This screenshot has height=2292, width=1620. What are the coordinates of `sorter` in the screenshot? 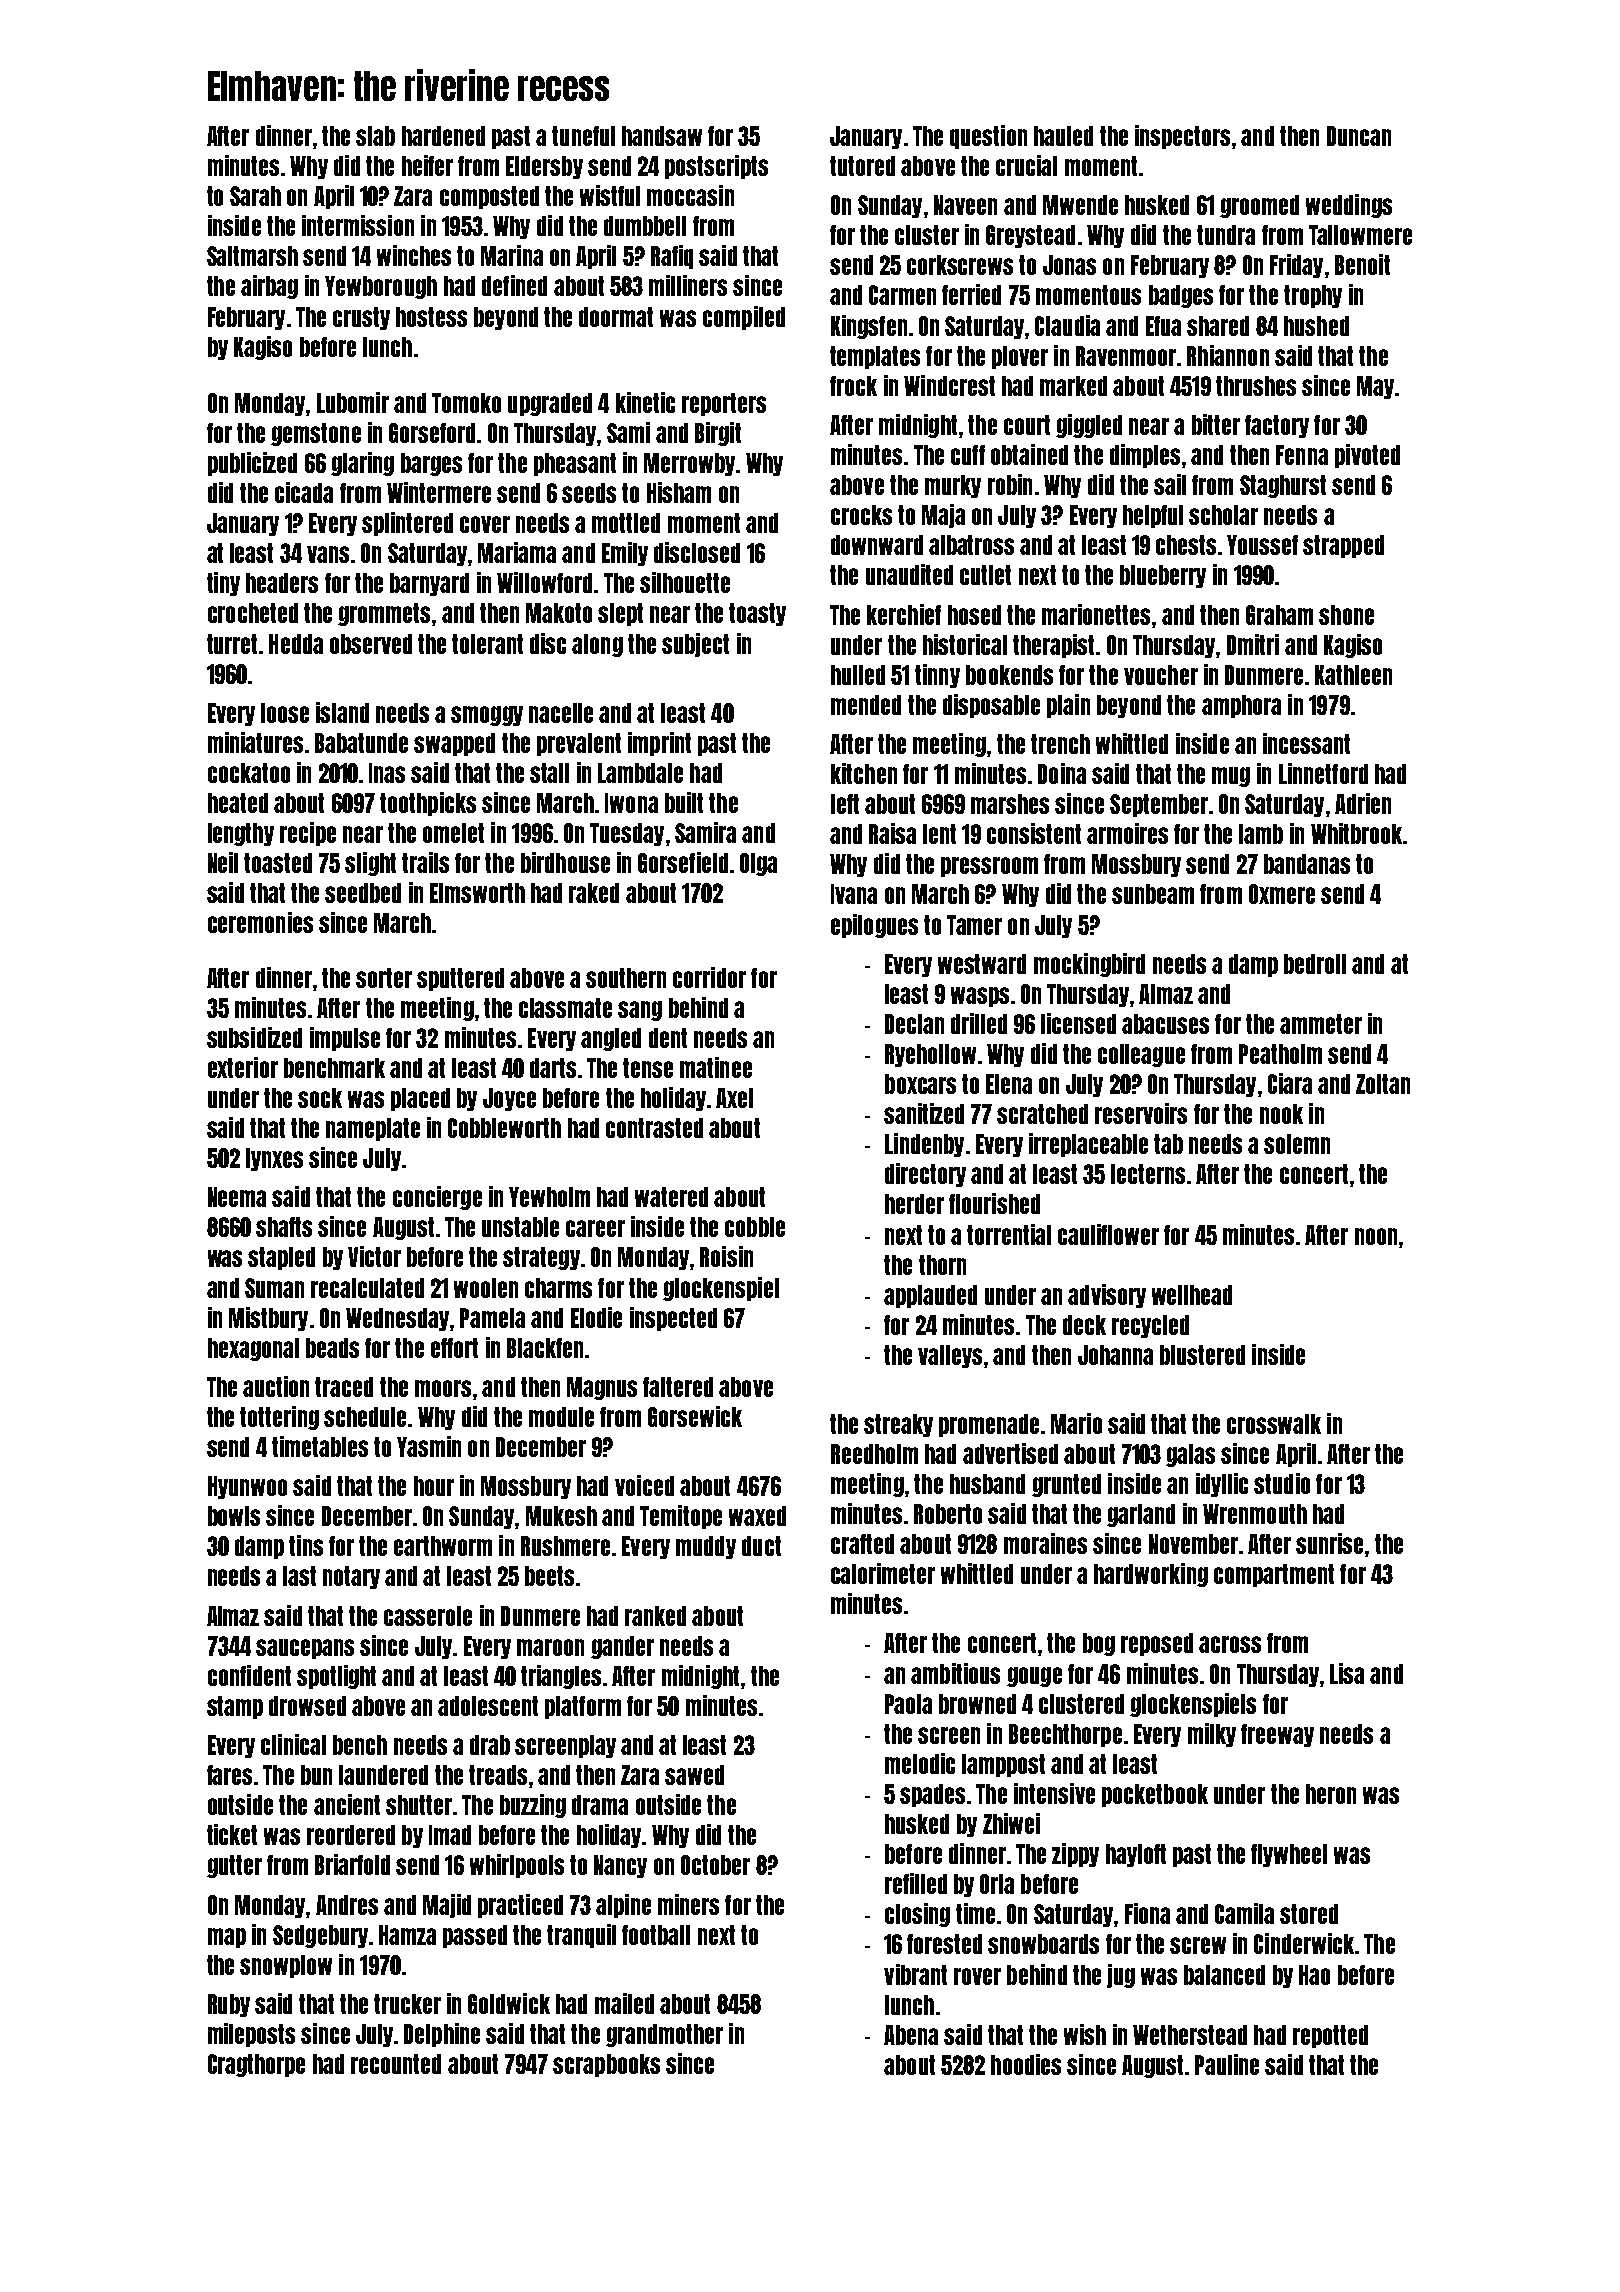 It's located at (384, 978).
